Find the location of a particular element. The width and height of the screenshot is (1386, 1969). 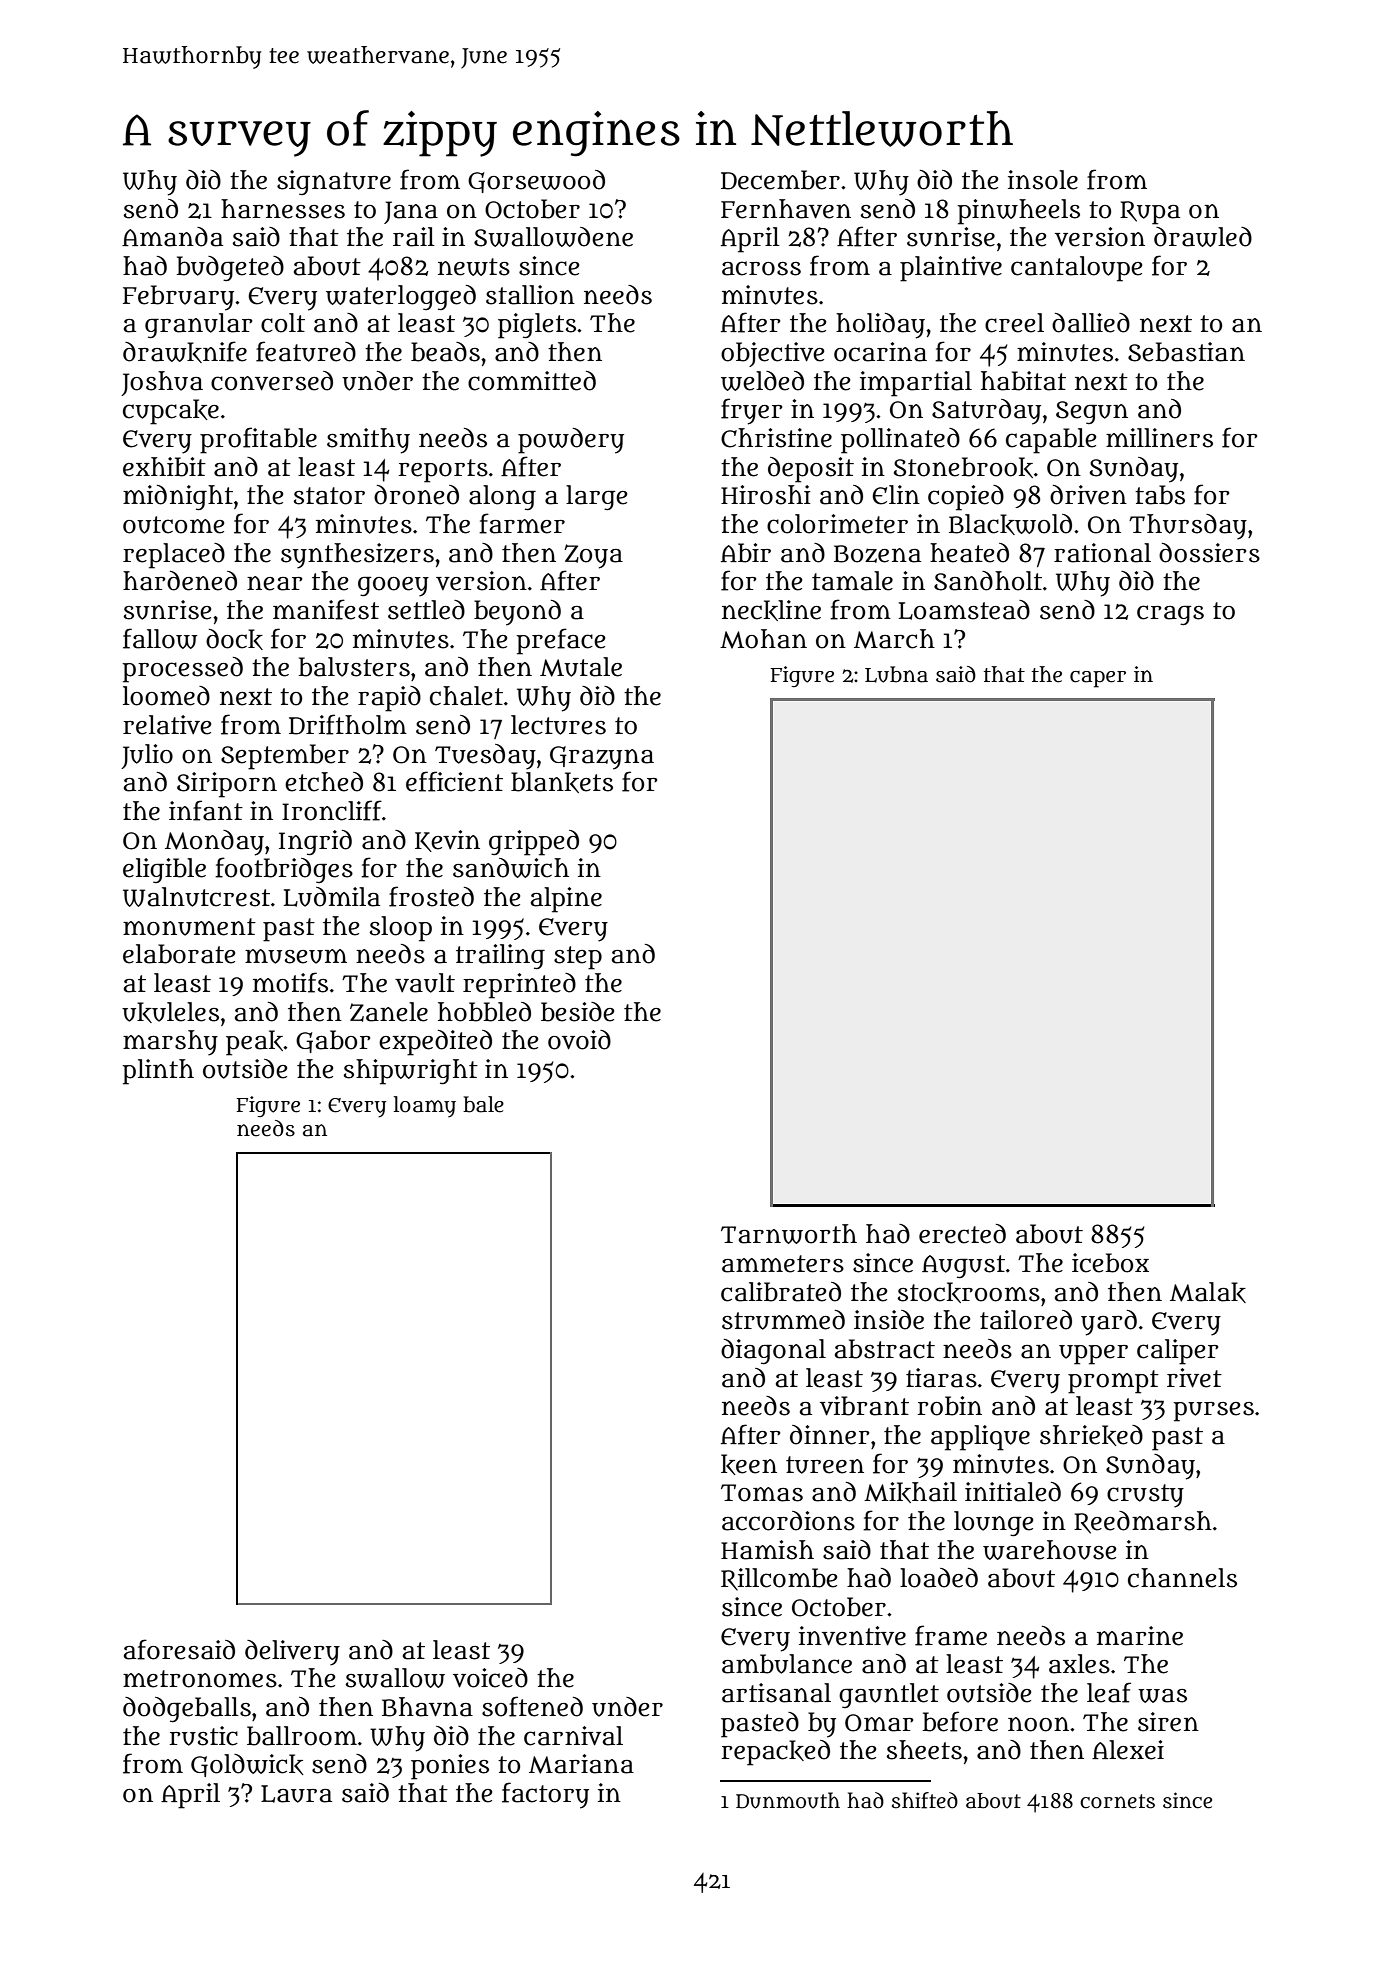

synthesizers is located at coordinates (357, 556).
